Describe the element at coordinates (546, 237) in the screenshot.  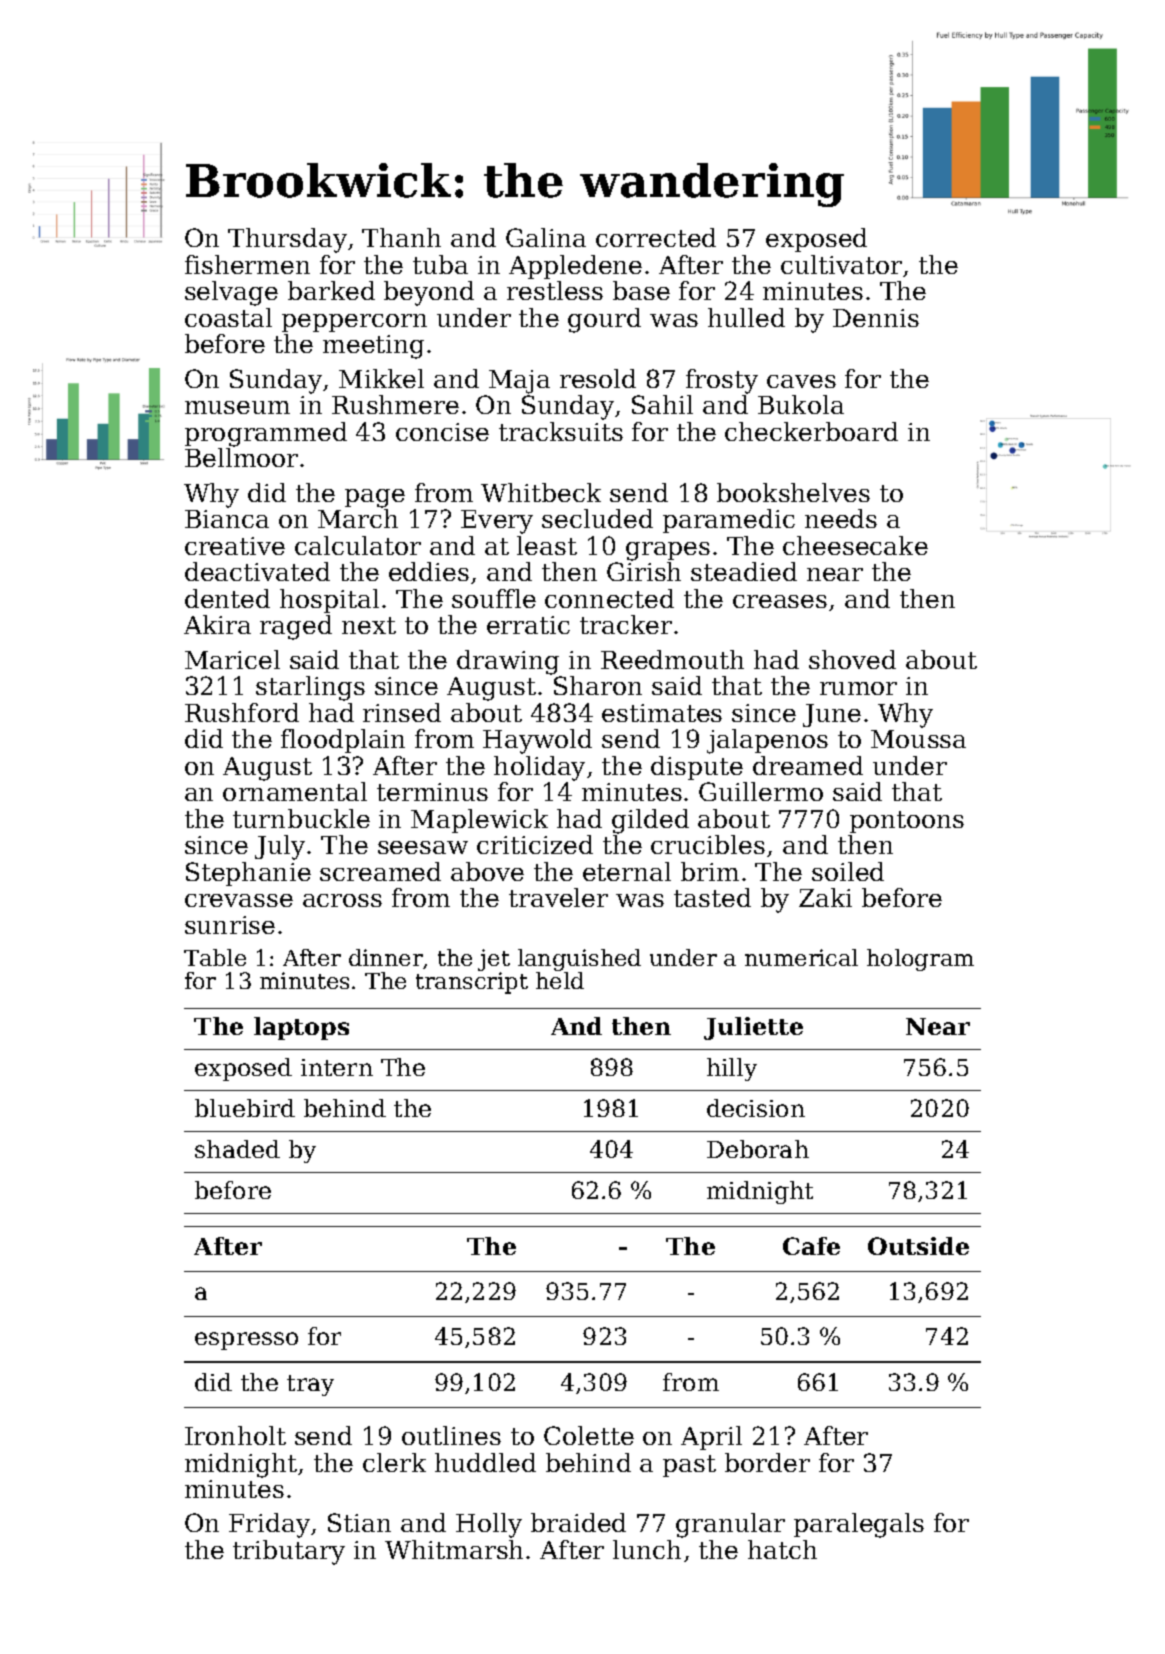
I see `Galina` at that location.
